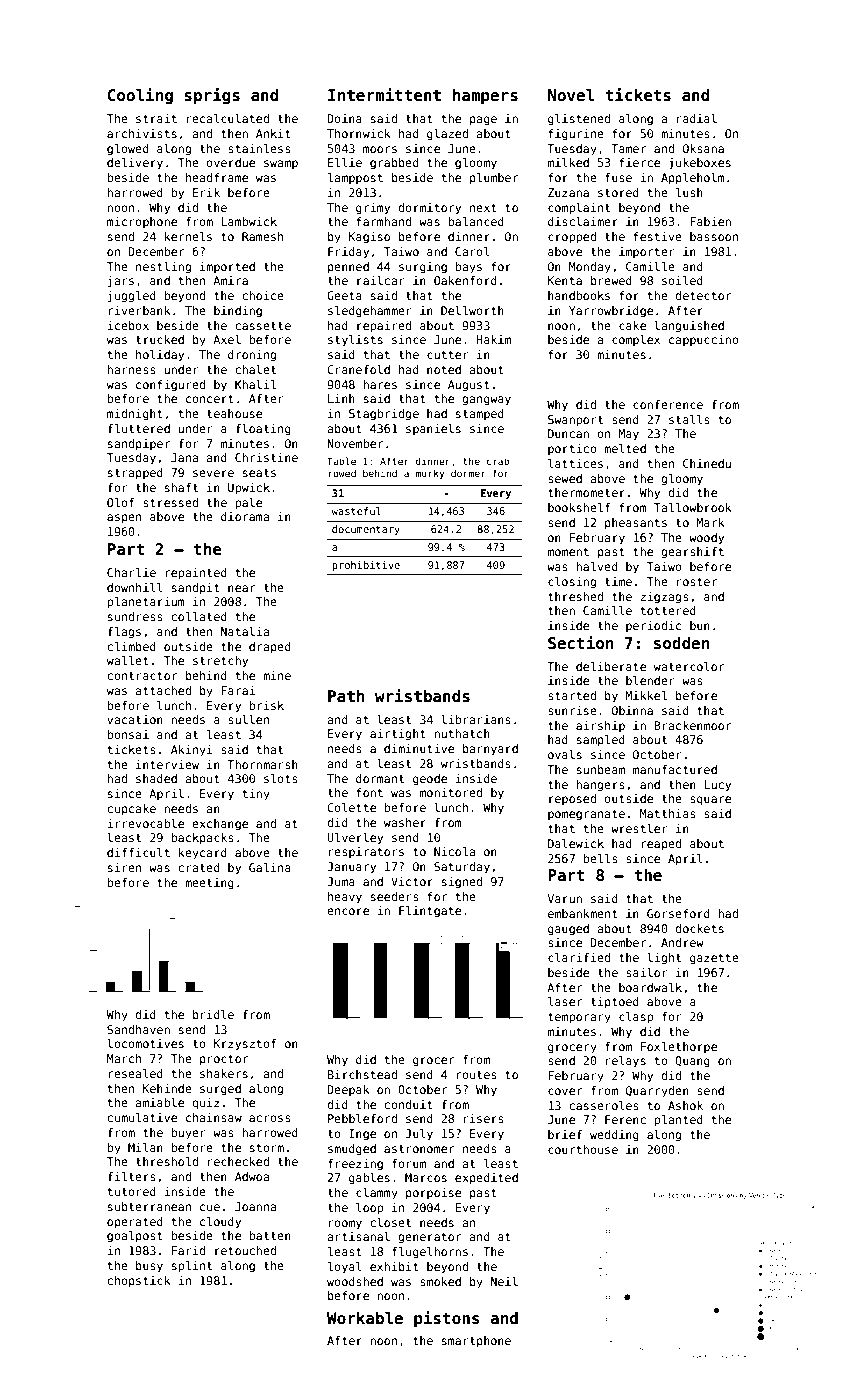  I want to click on generator, so click(429, 1238).
